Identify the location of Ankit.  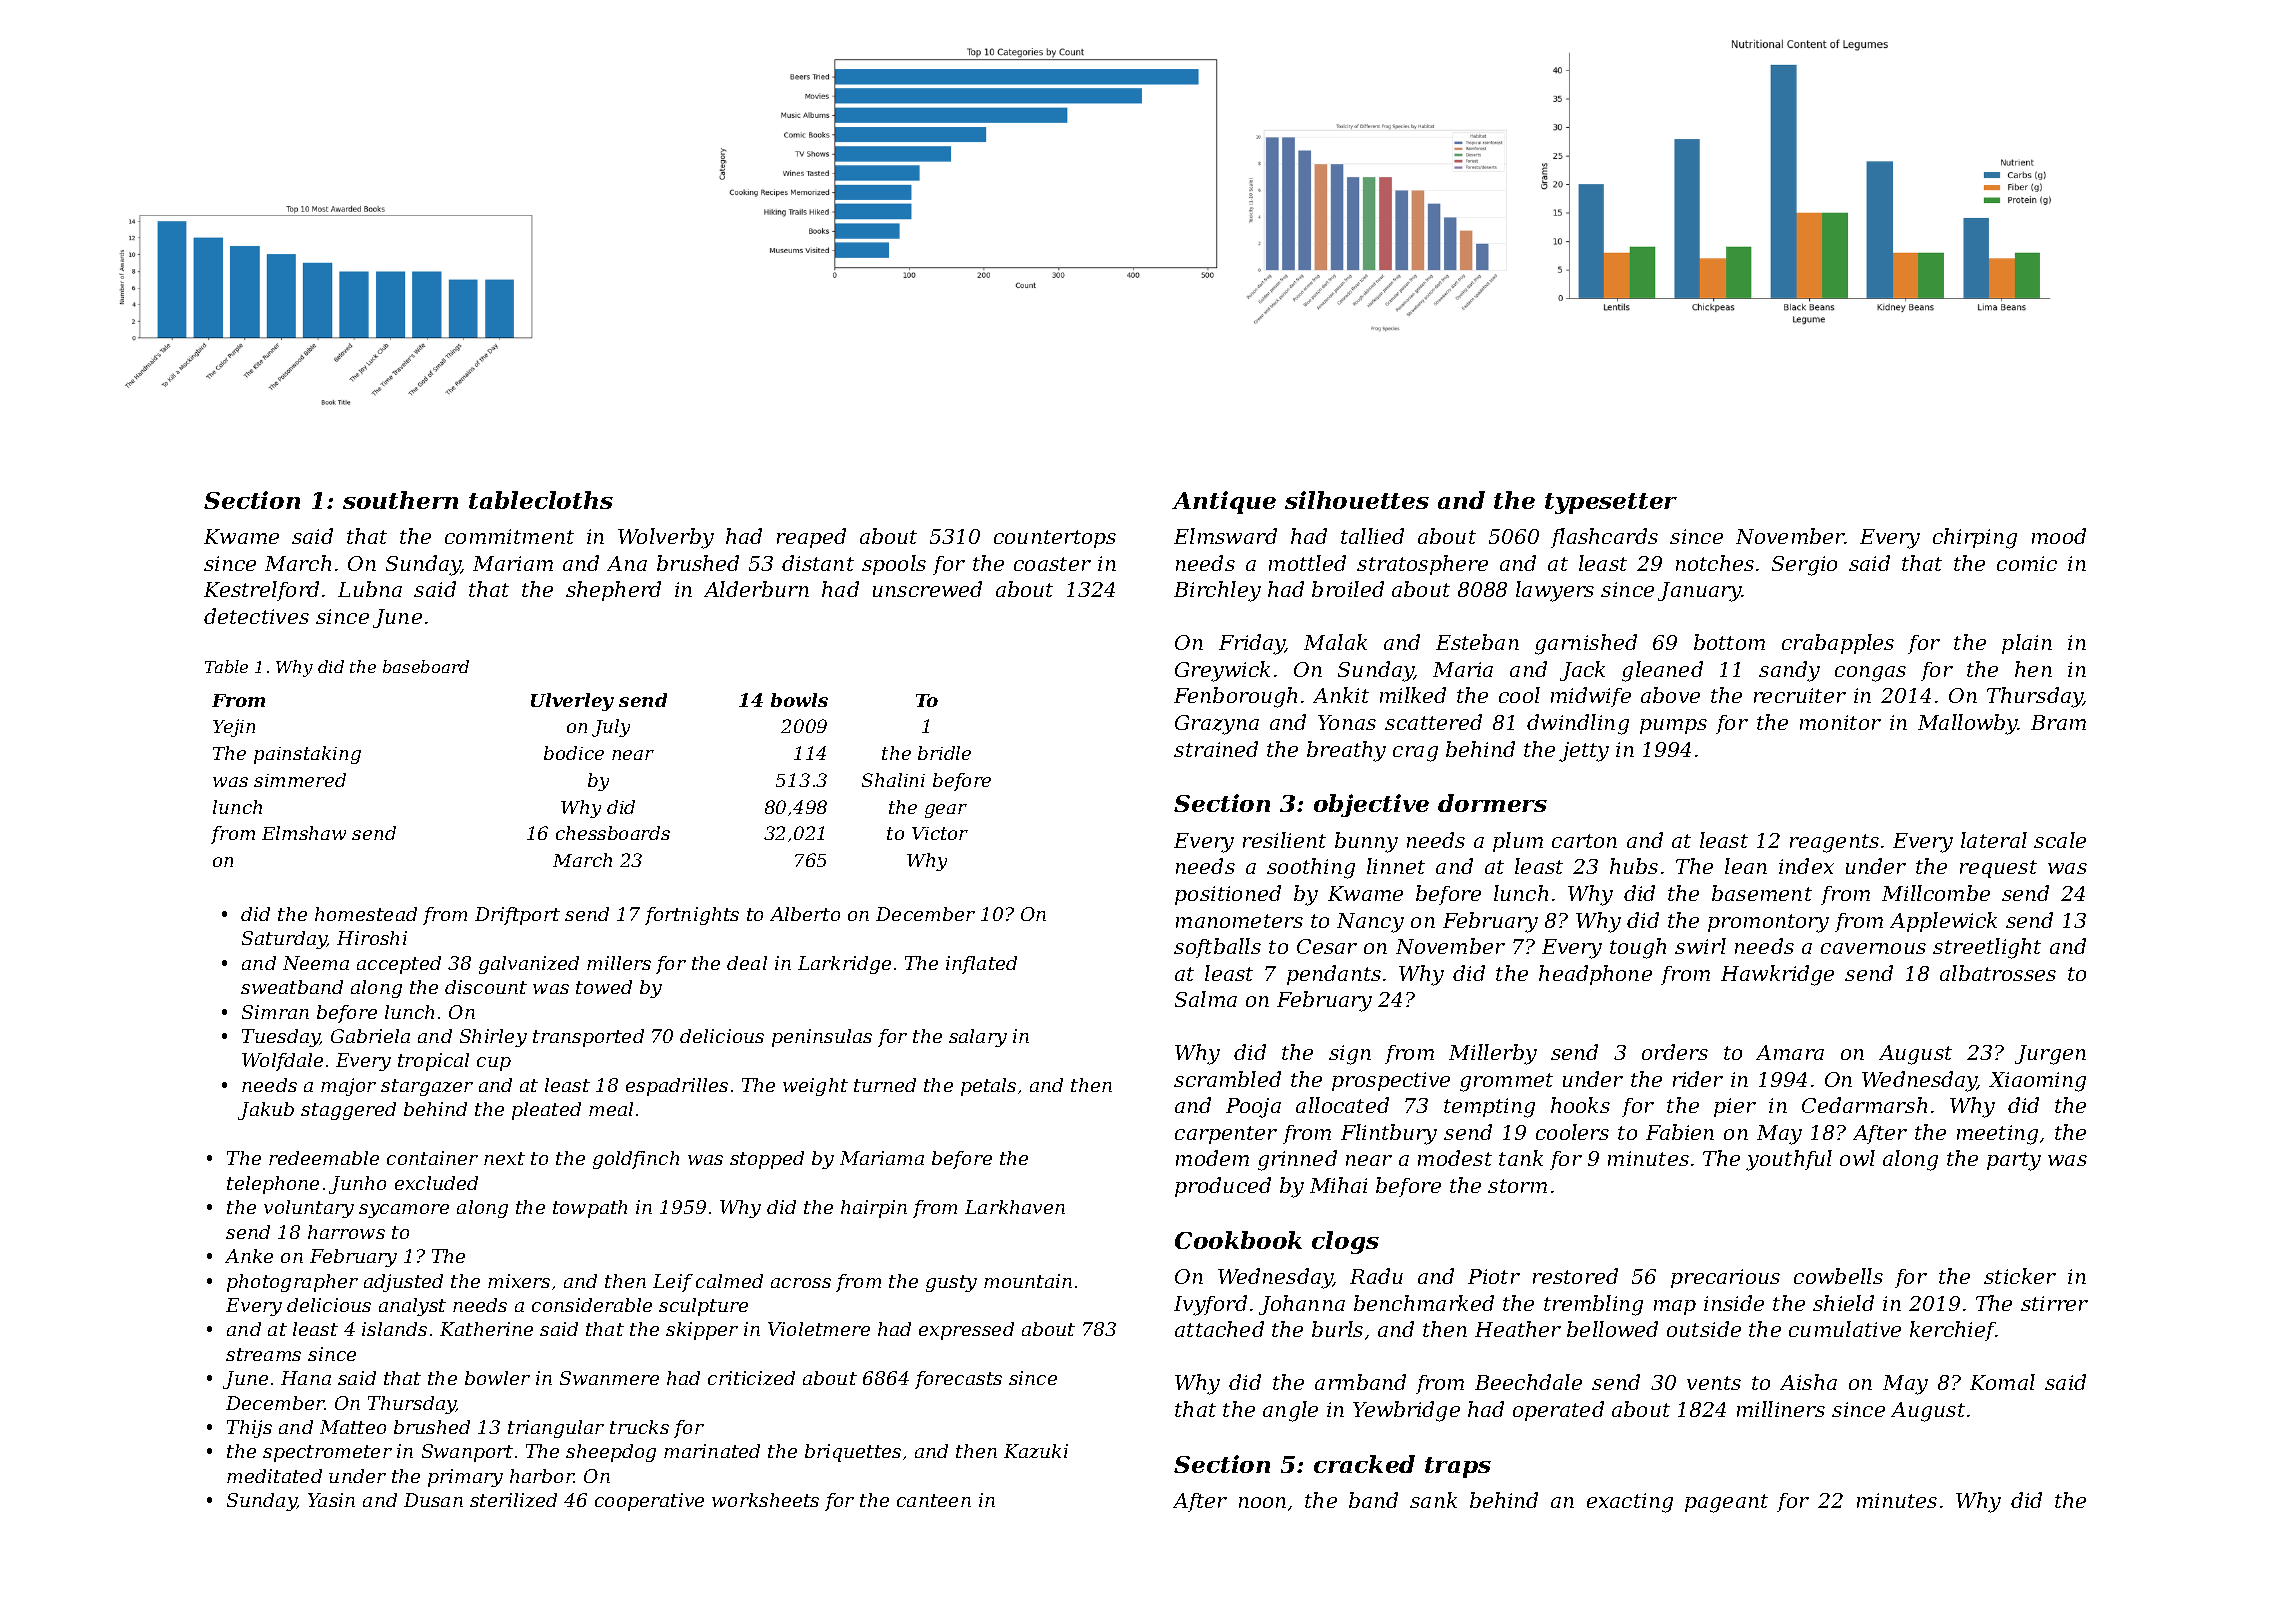
(1341, 695).
